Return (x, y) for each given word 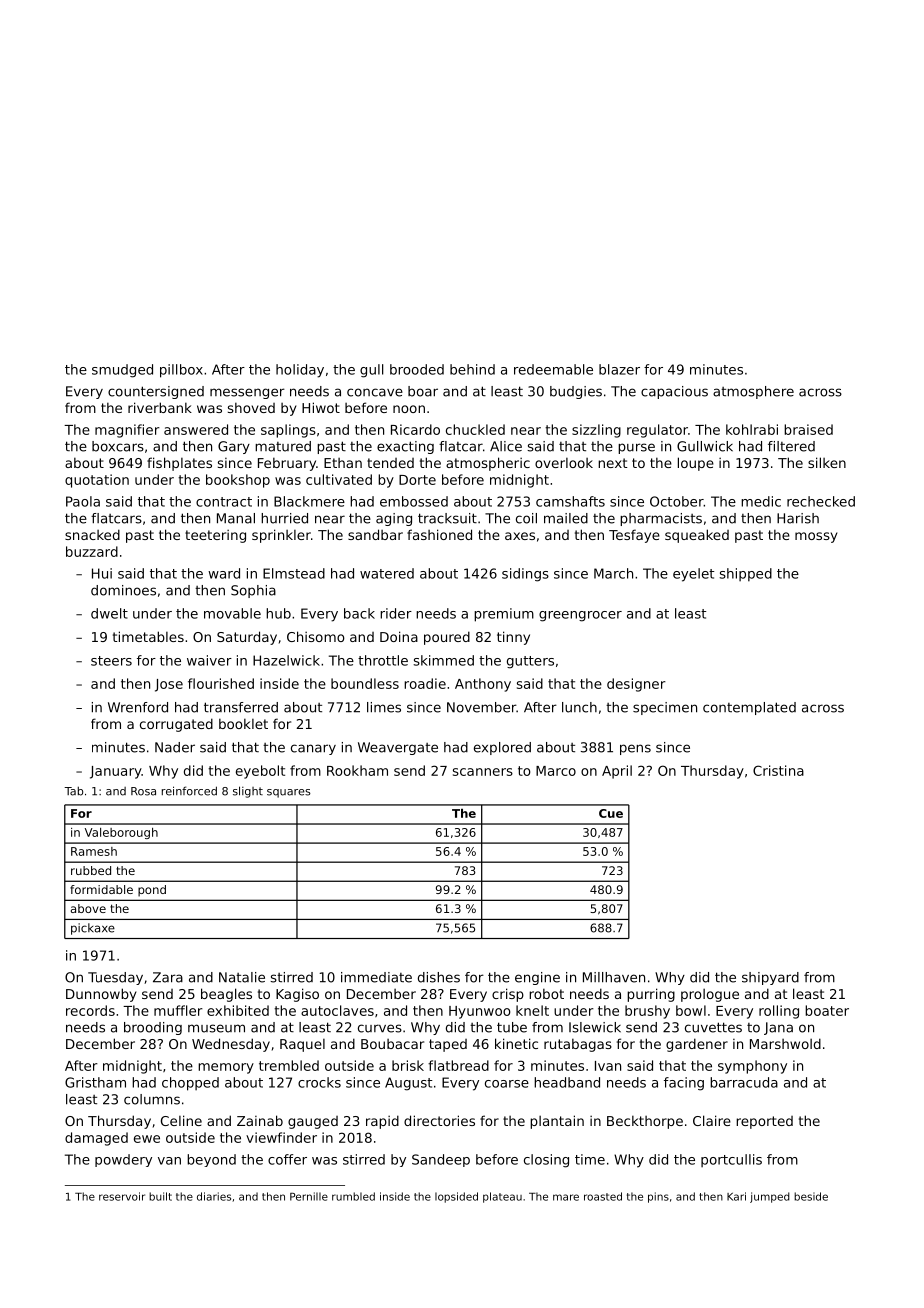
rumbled (353, 1196)
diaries (214, 1196)
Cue (611, 813)
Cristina (778, 770)
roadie (425, 683)
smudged (122, 371)
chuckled (475, 429)
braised (808, 429)
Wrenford (138, 707)
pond (152, 891)
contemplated (749, 708)
